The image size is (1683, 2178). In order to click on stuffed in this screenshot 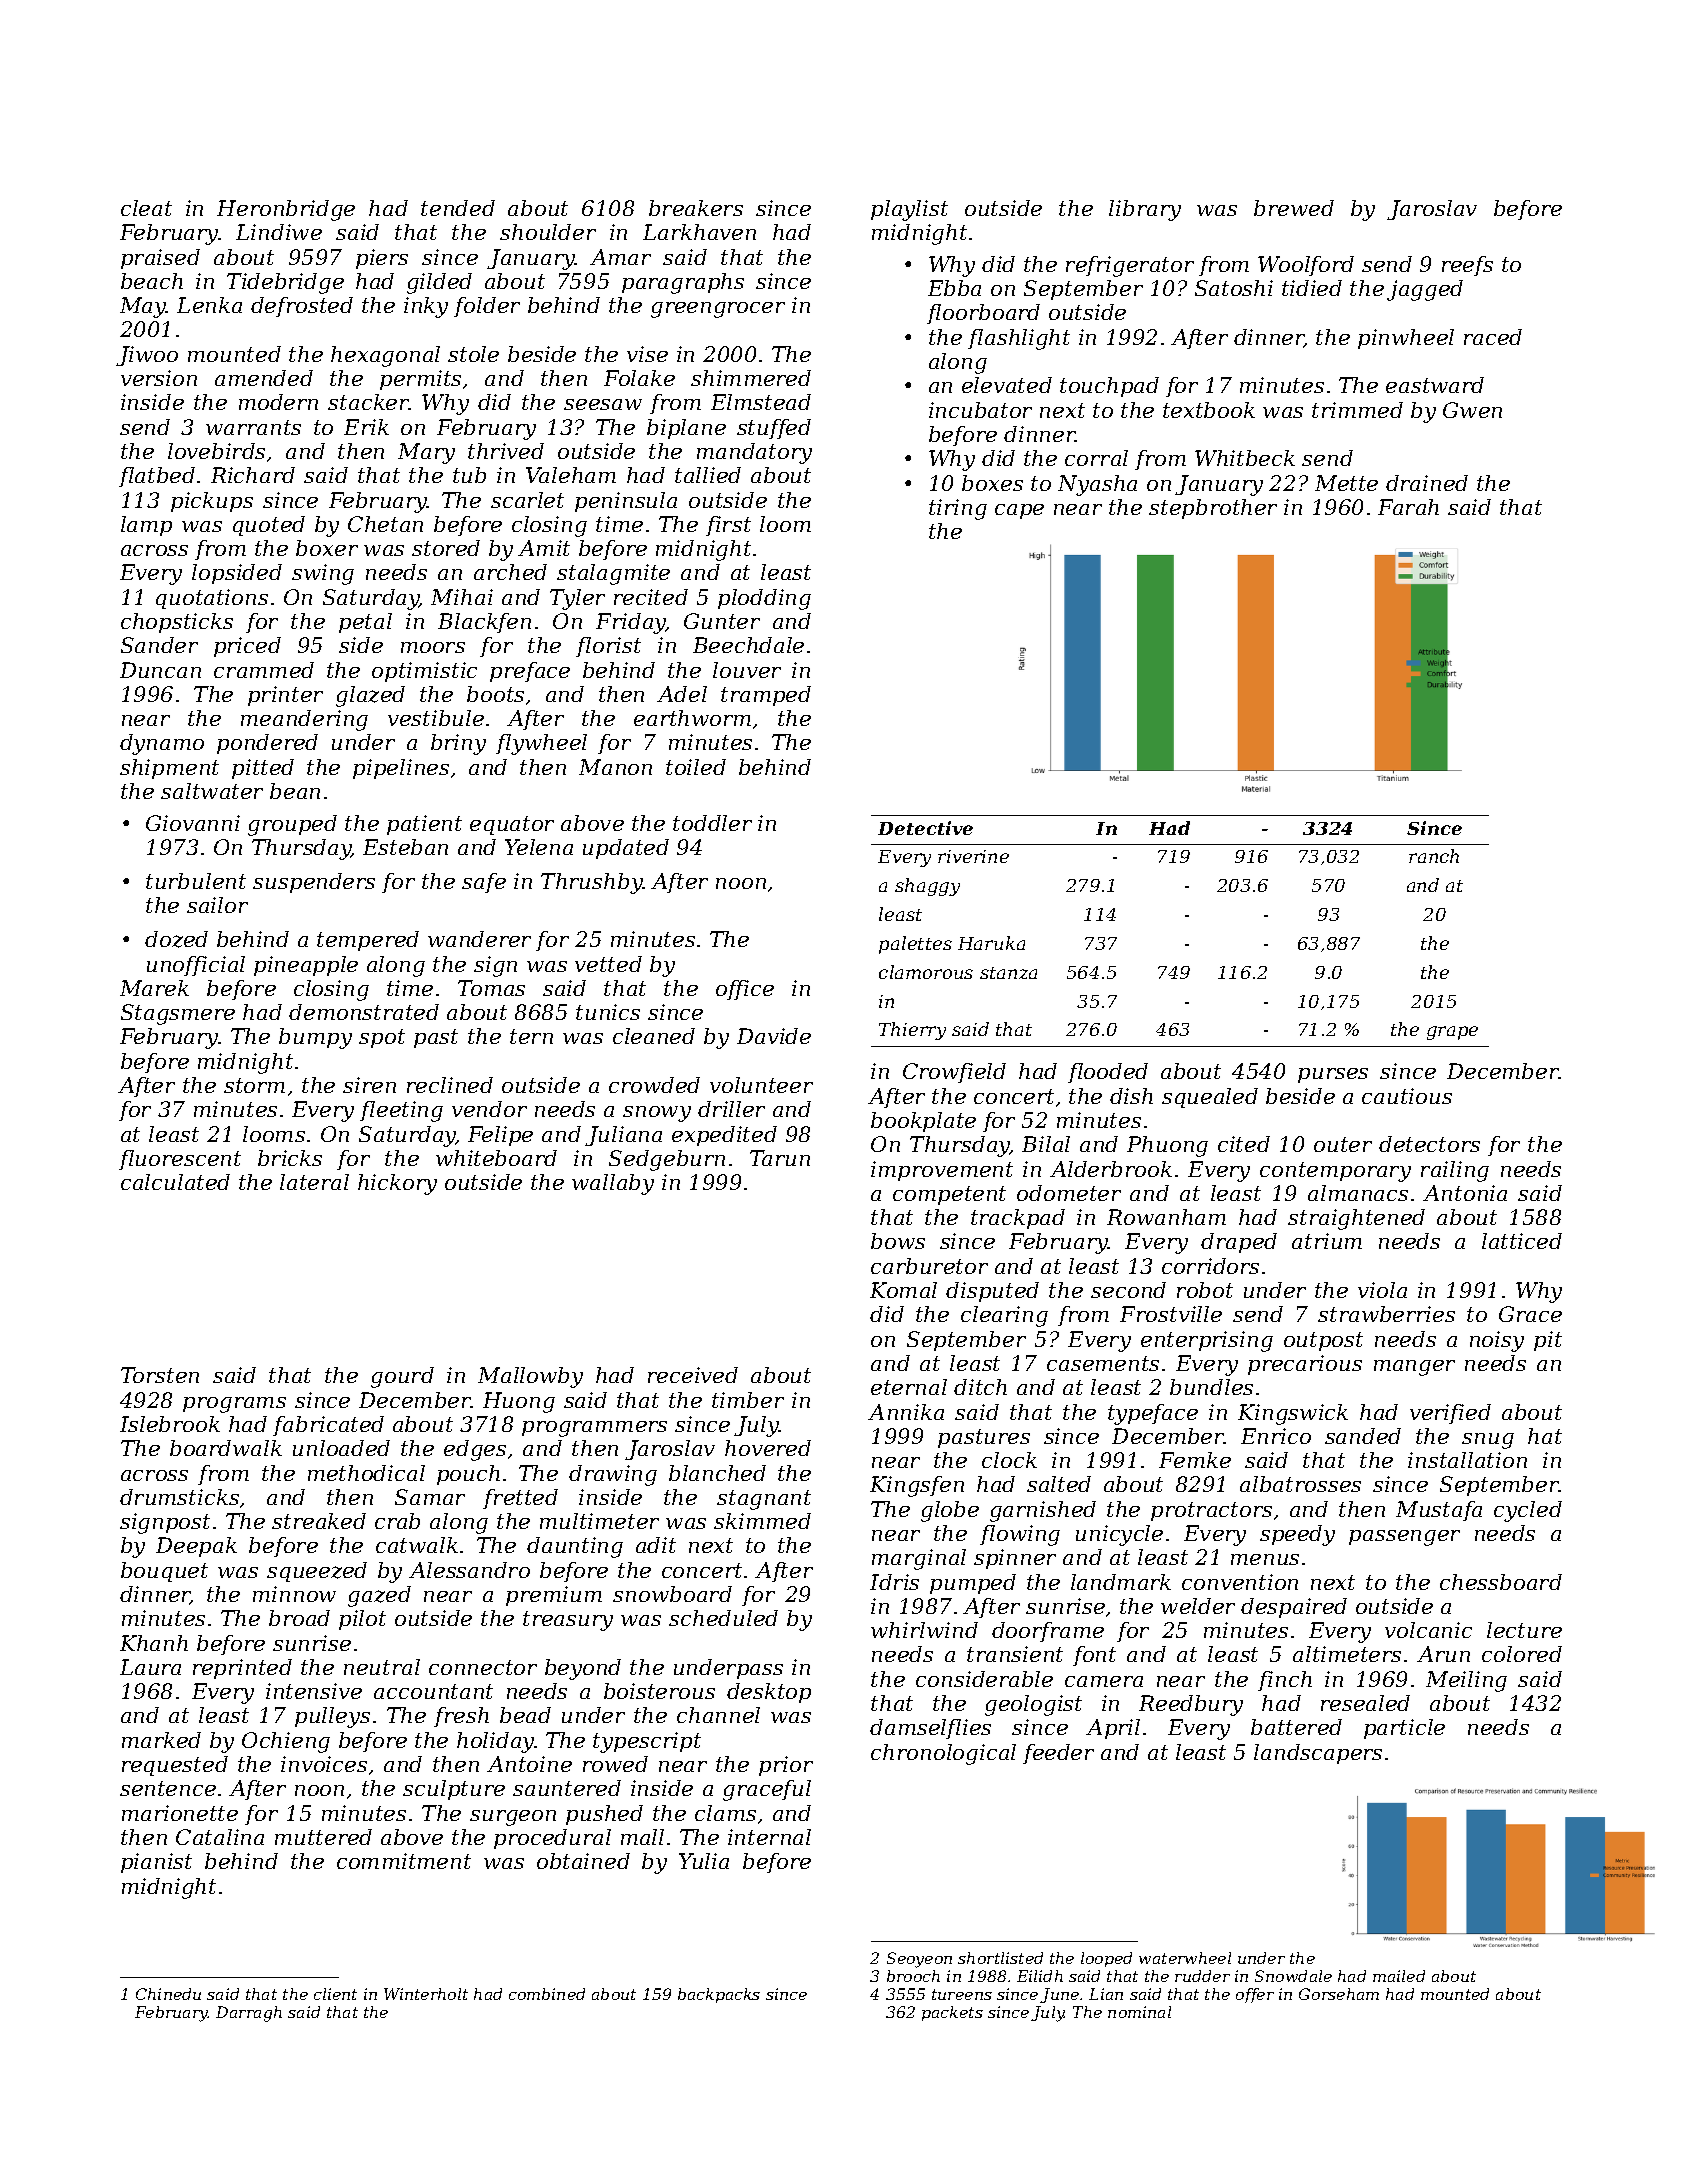, I will do `click(774, 429)`.
